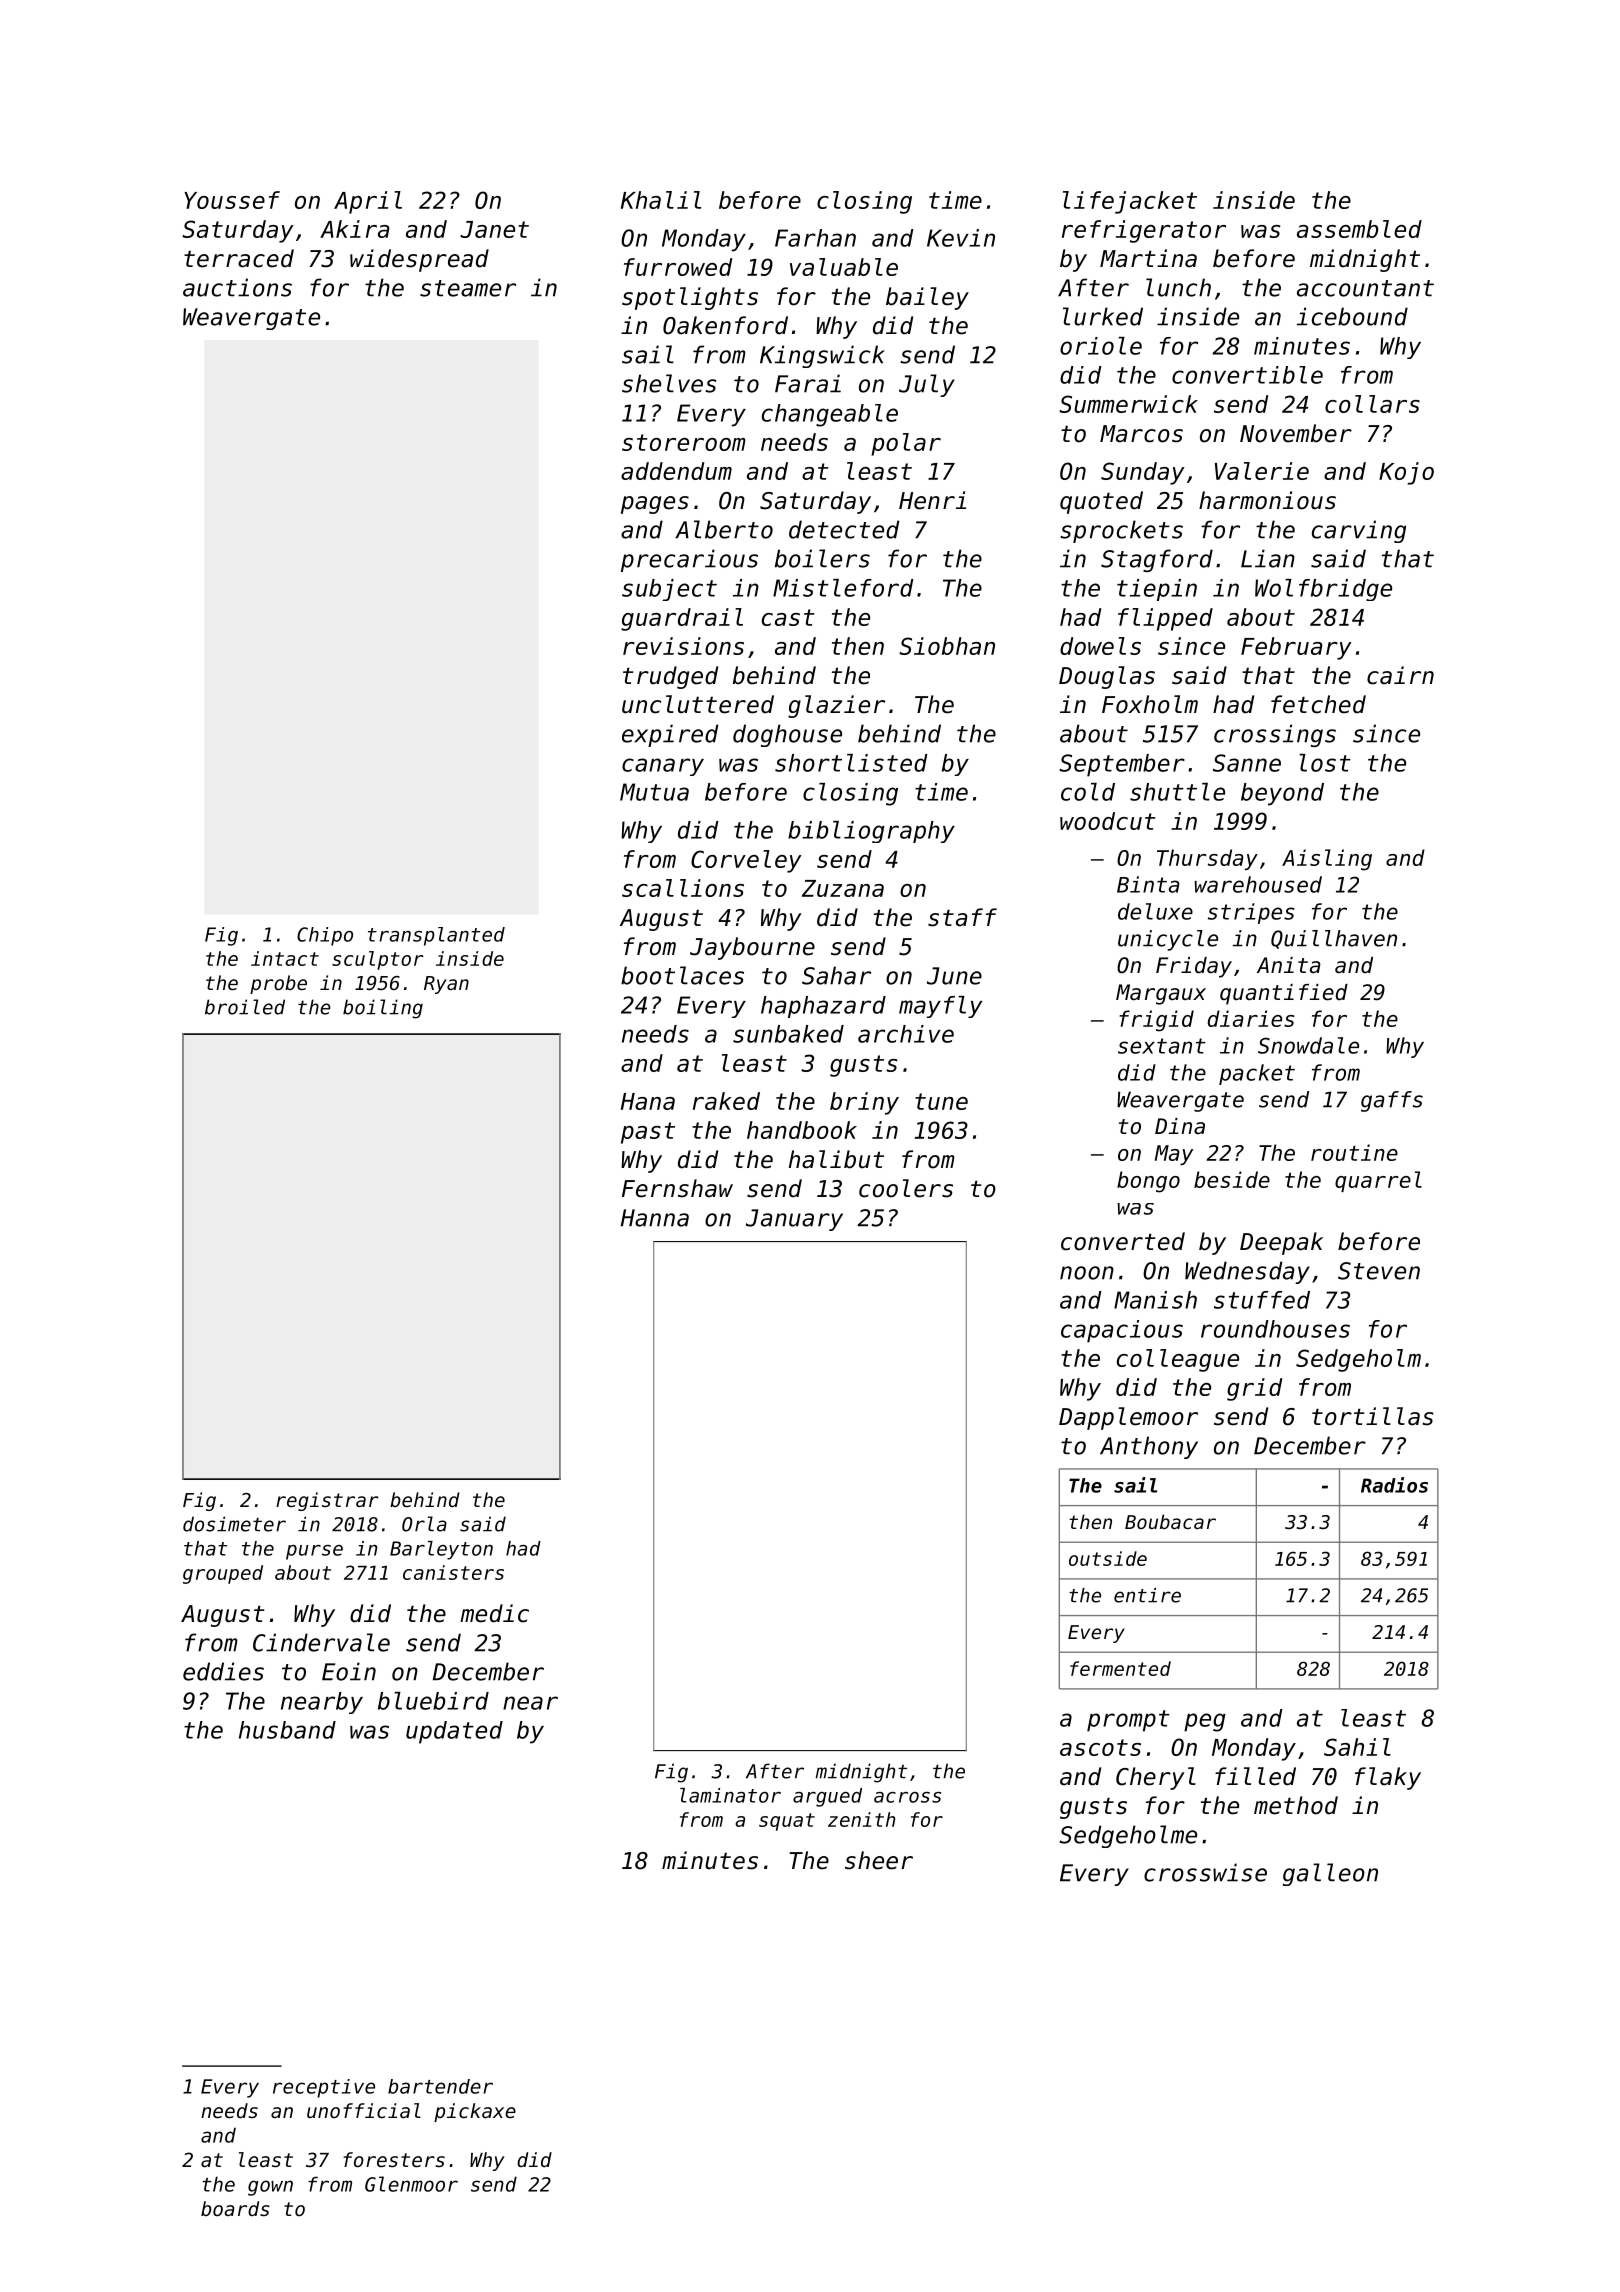 The width and height of the screenshot is (1620, 2292). Describe the element at coordinates (1144, 231) in the screenshot. I see `refrigerator` at that location.
